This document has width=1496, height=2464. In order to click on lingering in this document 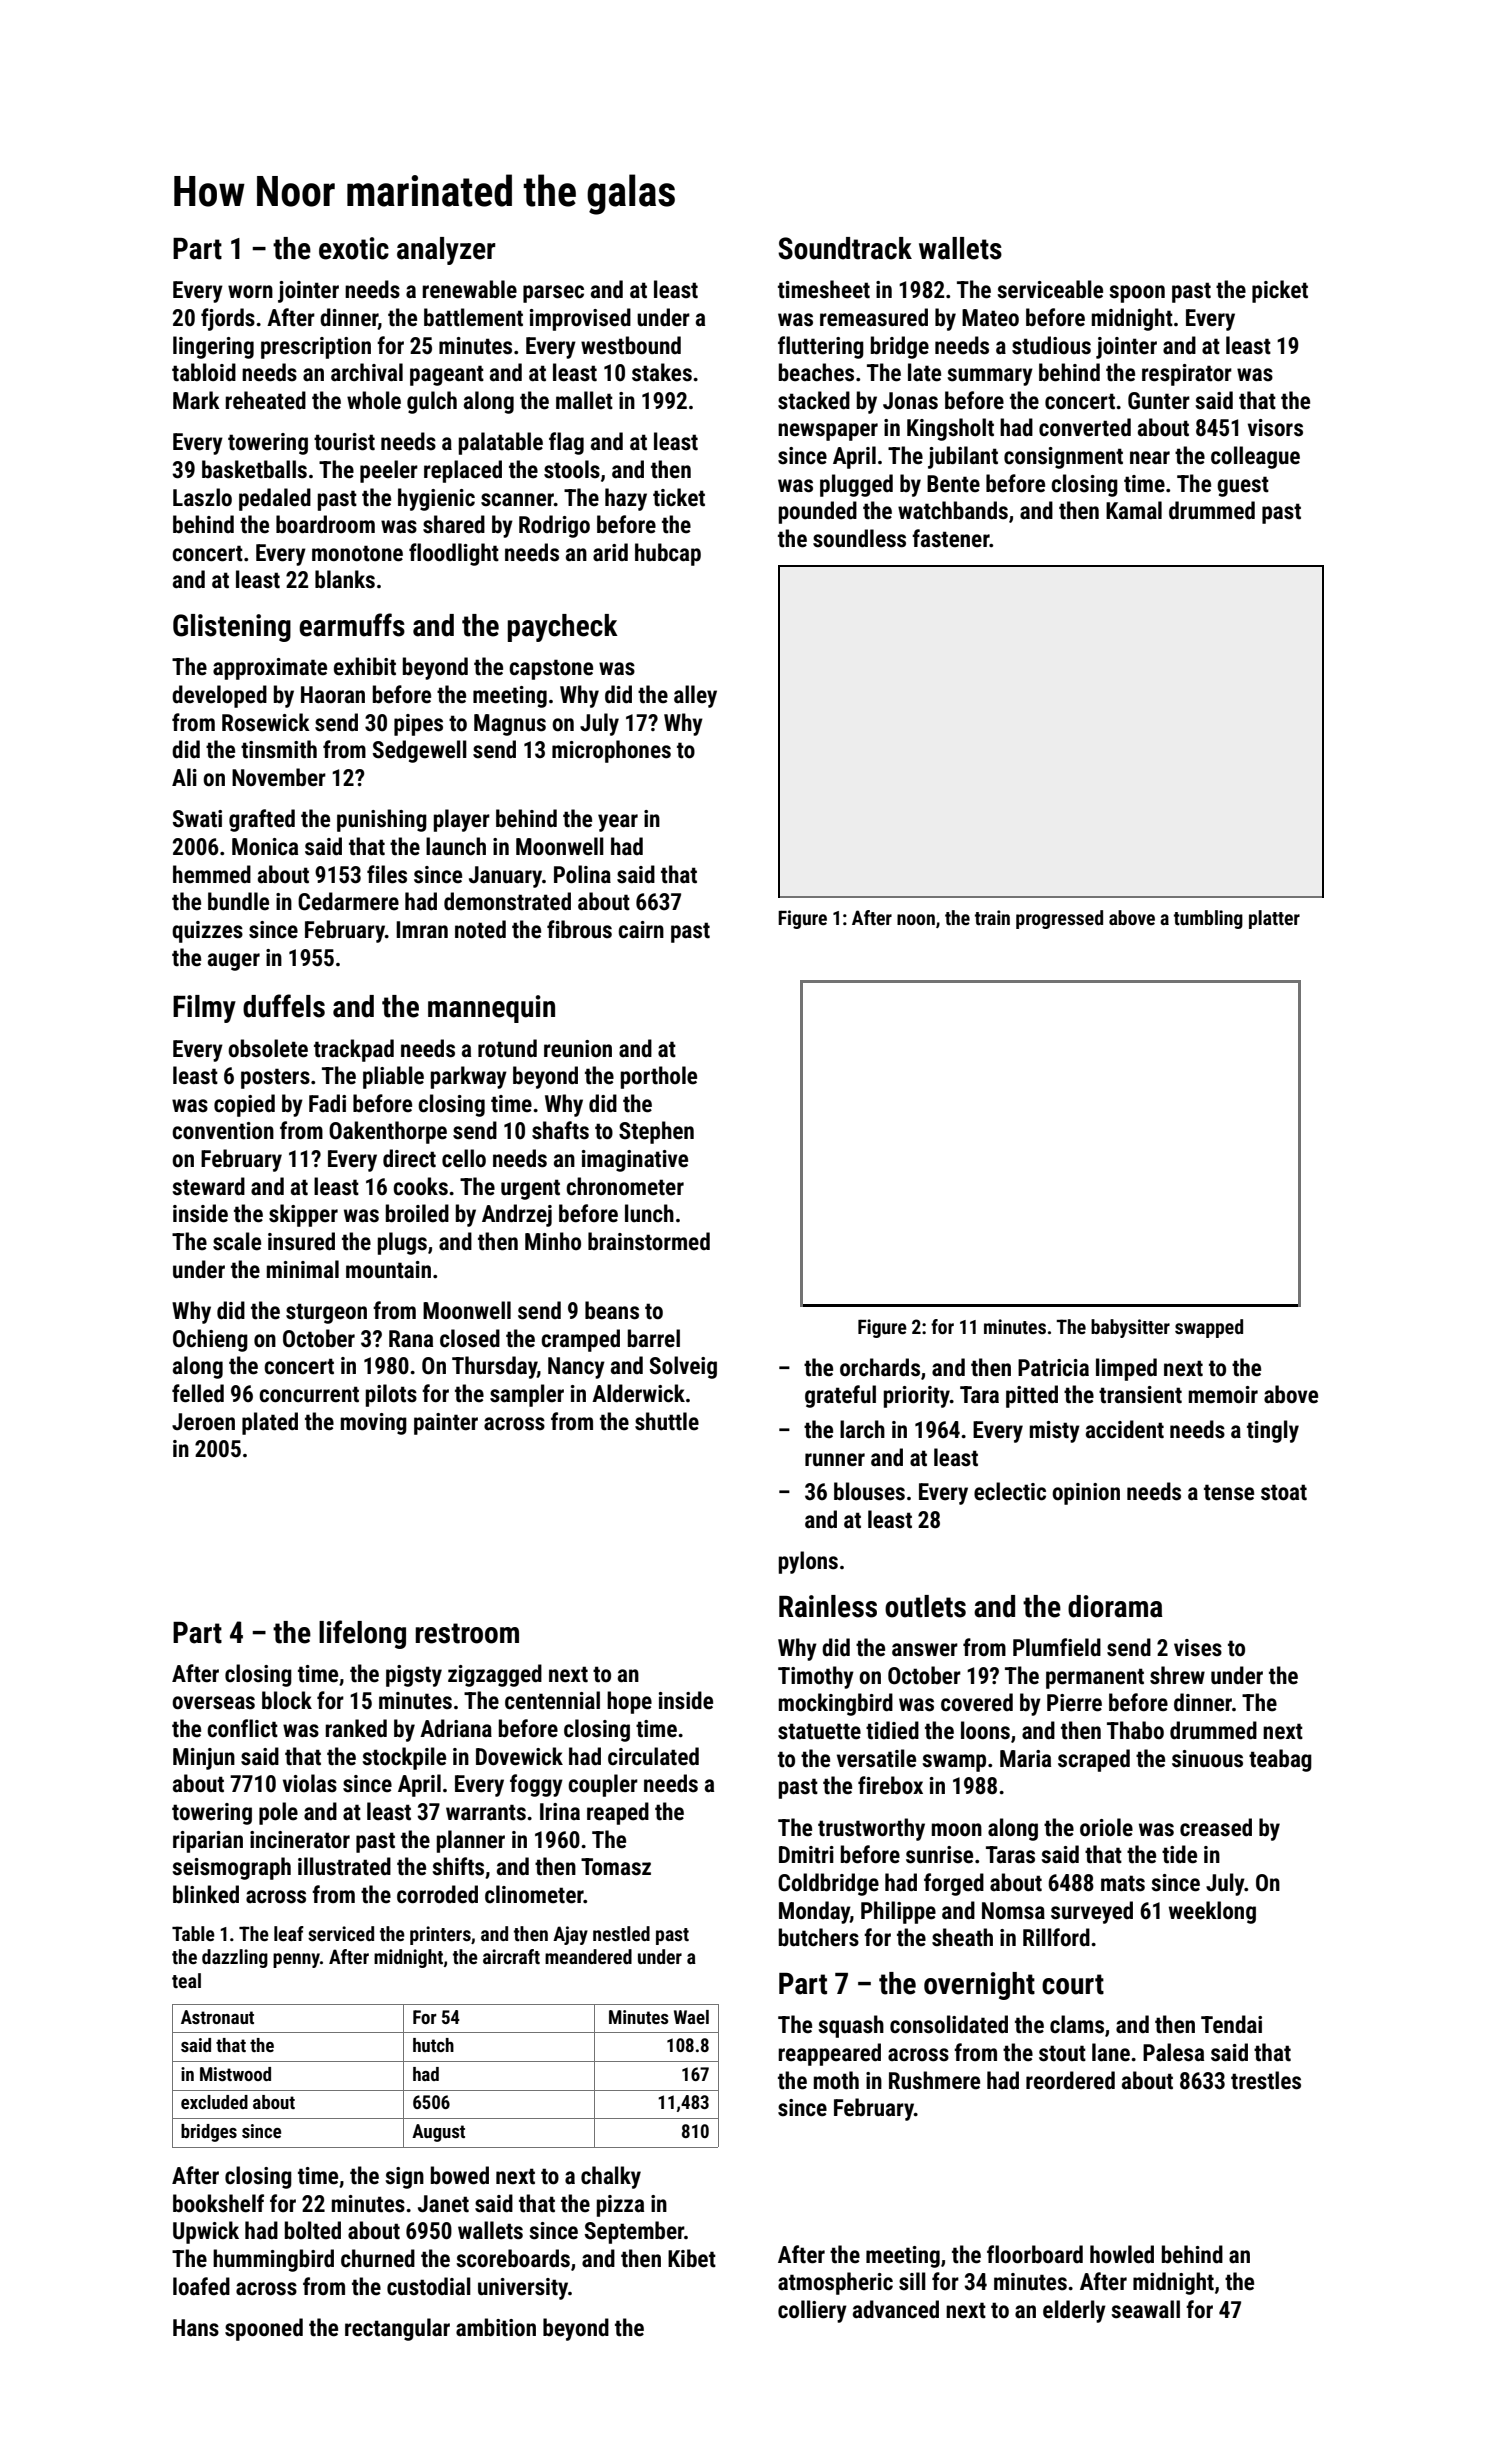, I will do `click(213, 347)`.
